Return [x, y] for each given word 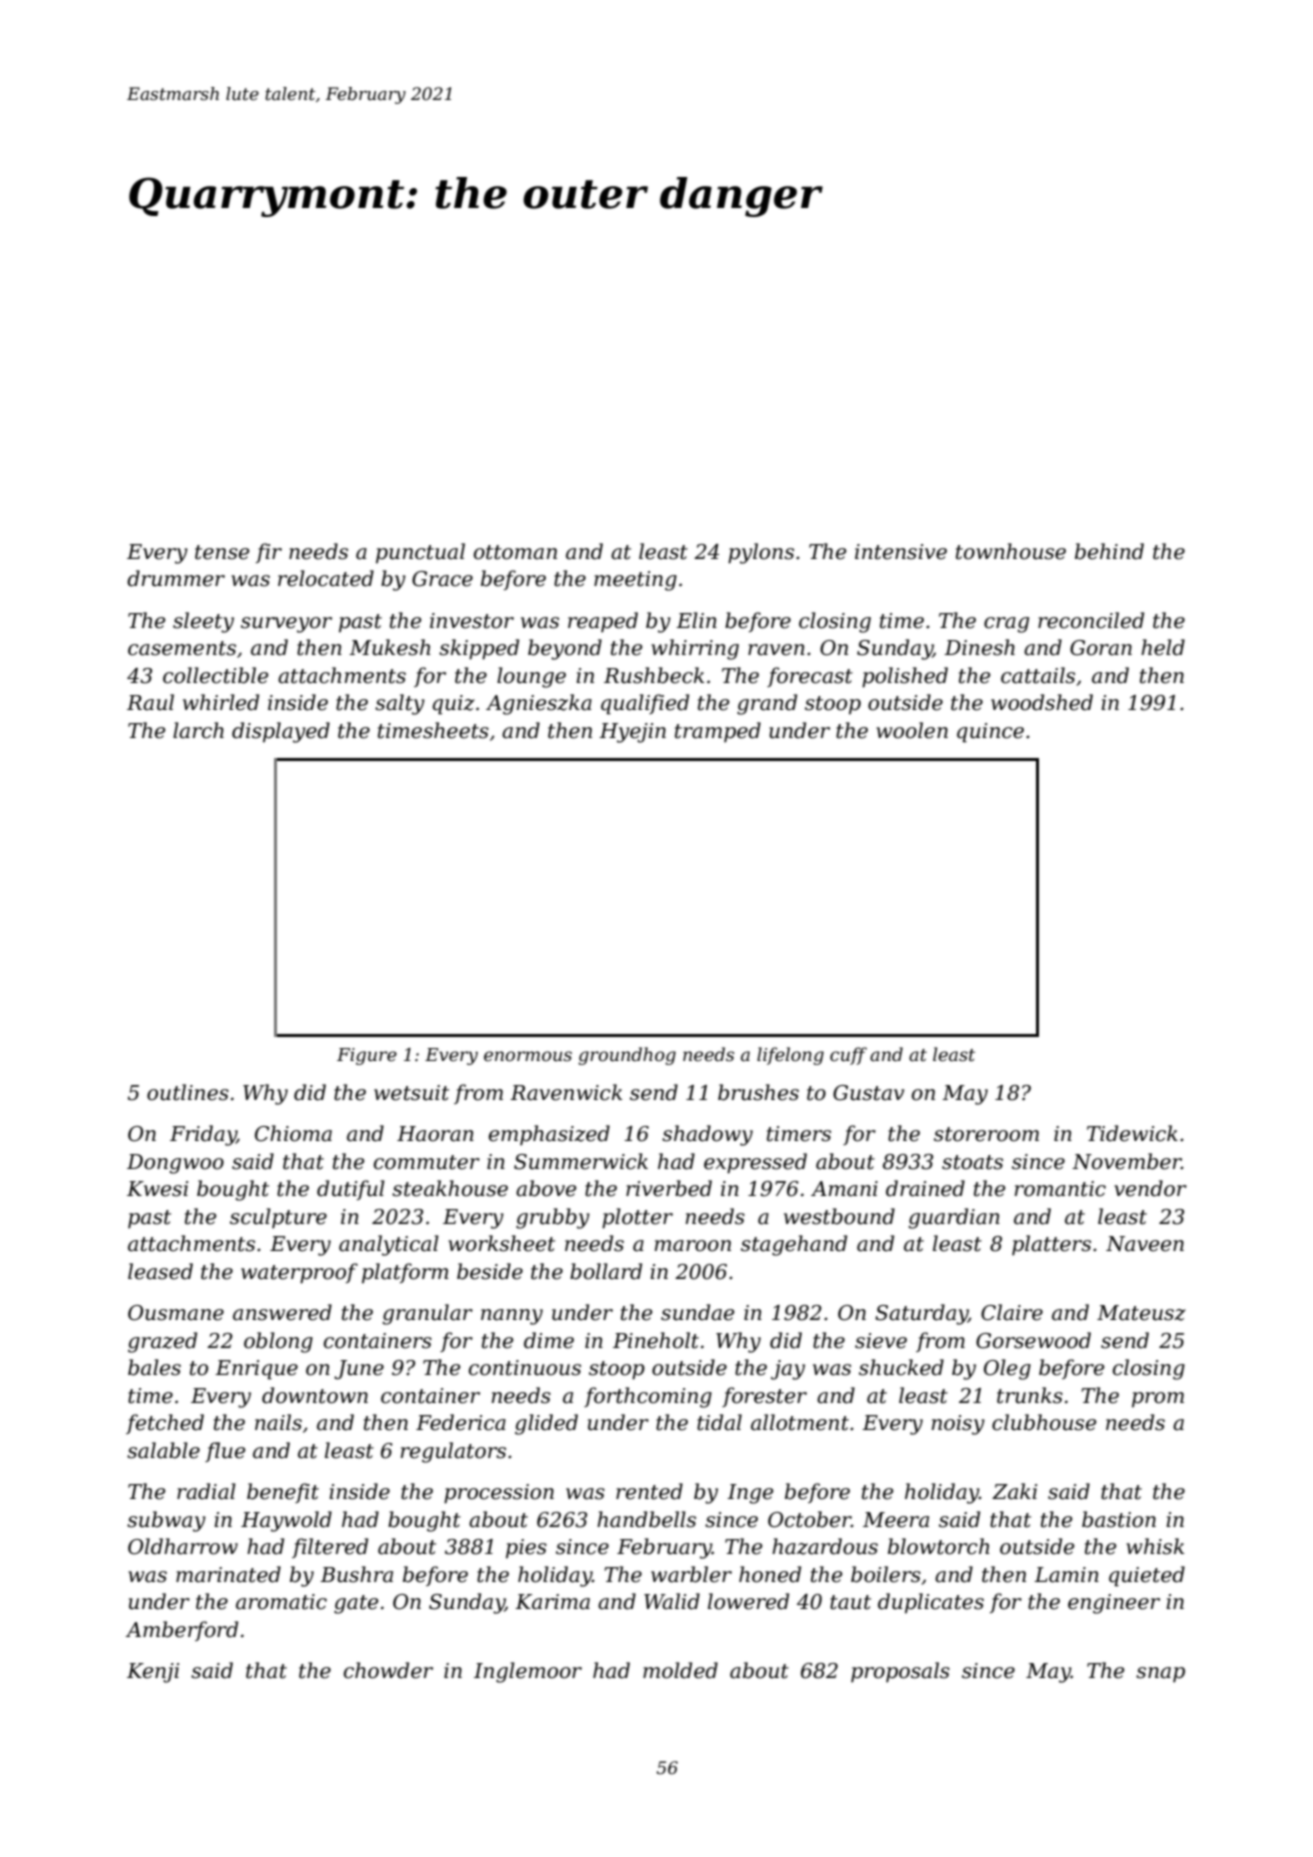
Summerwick [581, 1161]
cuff [848, 1056]
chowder [388, 1670]
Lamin [1066, 1575]
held [1163, 647]
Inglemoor [528, 1672]
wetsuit [411, 1093]
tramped [718, 732]
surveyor [286, 625]
